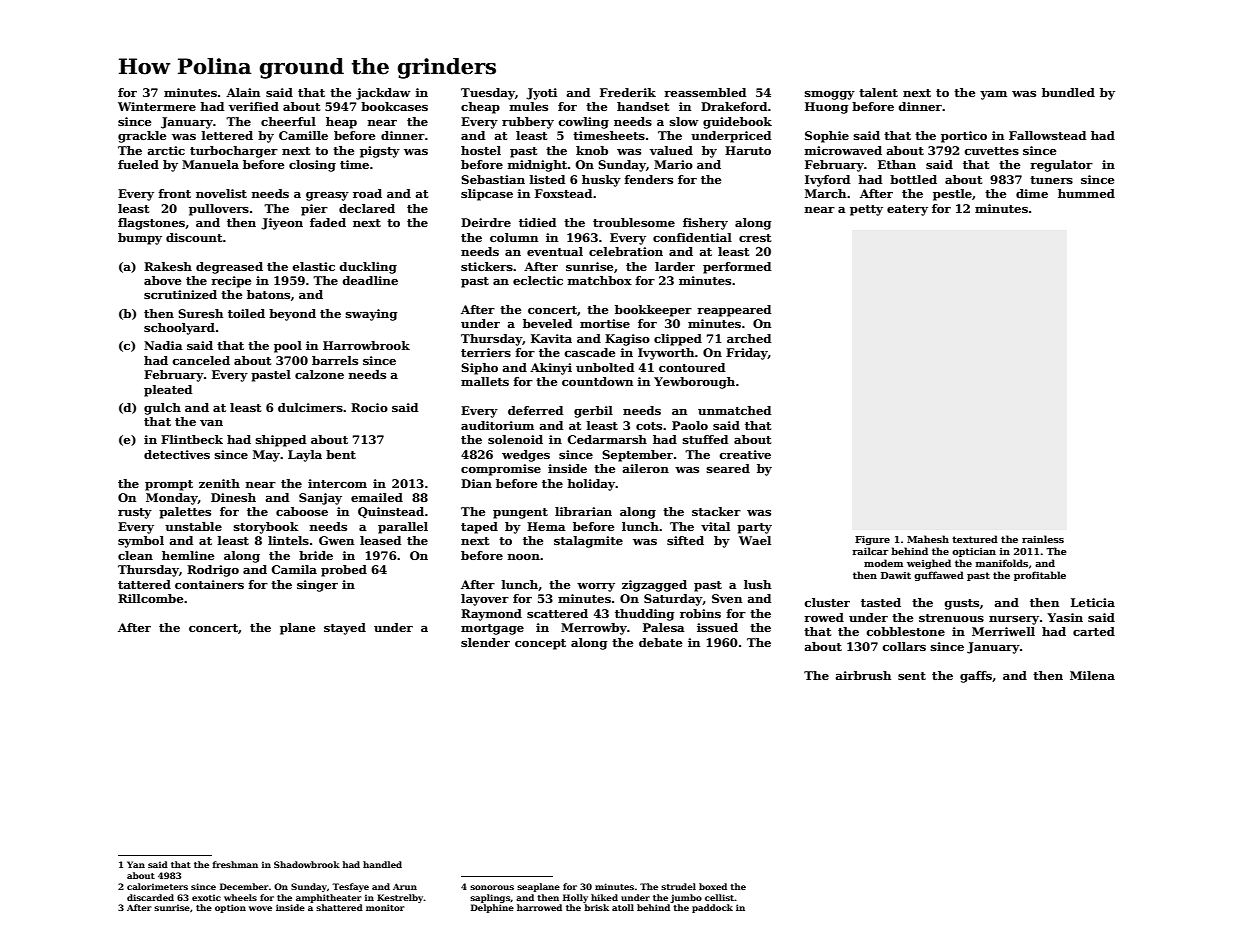 Image resolution: width=1233 pixels, height=952 pixels. I want to click on slow, so click(684, 121).
